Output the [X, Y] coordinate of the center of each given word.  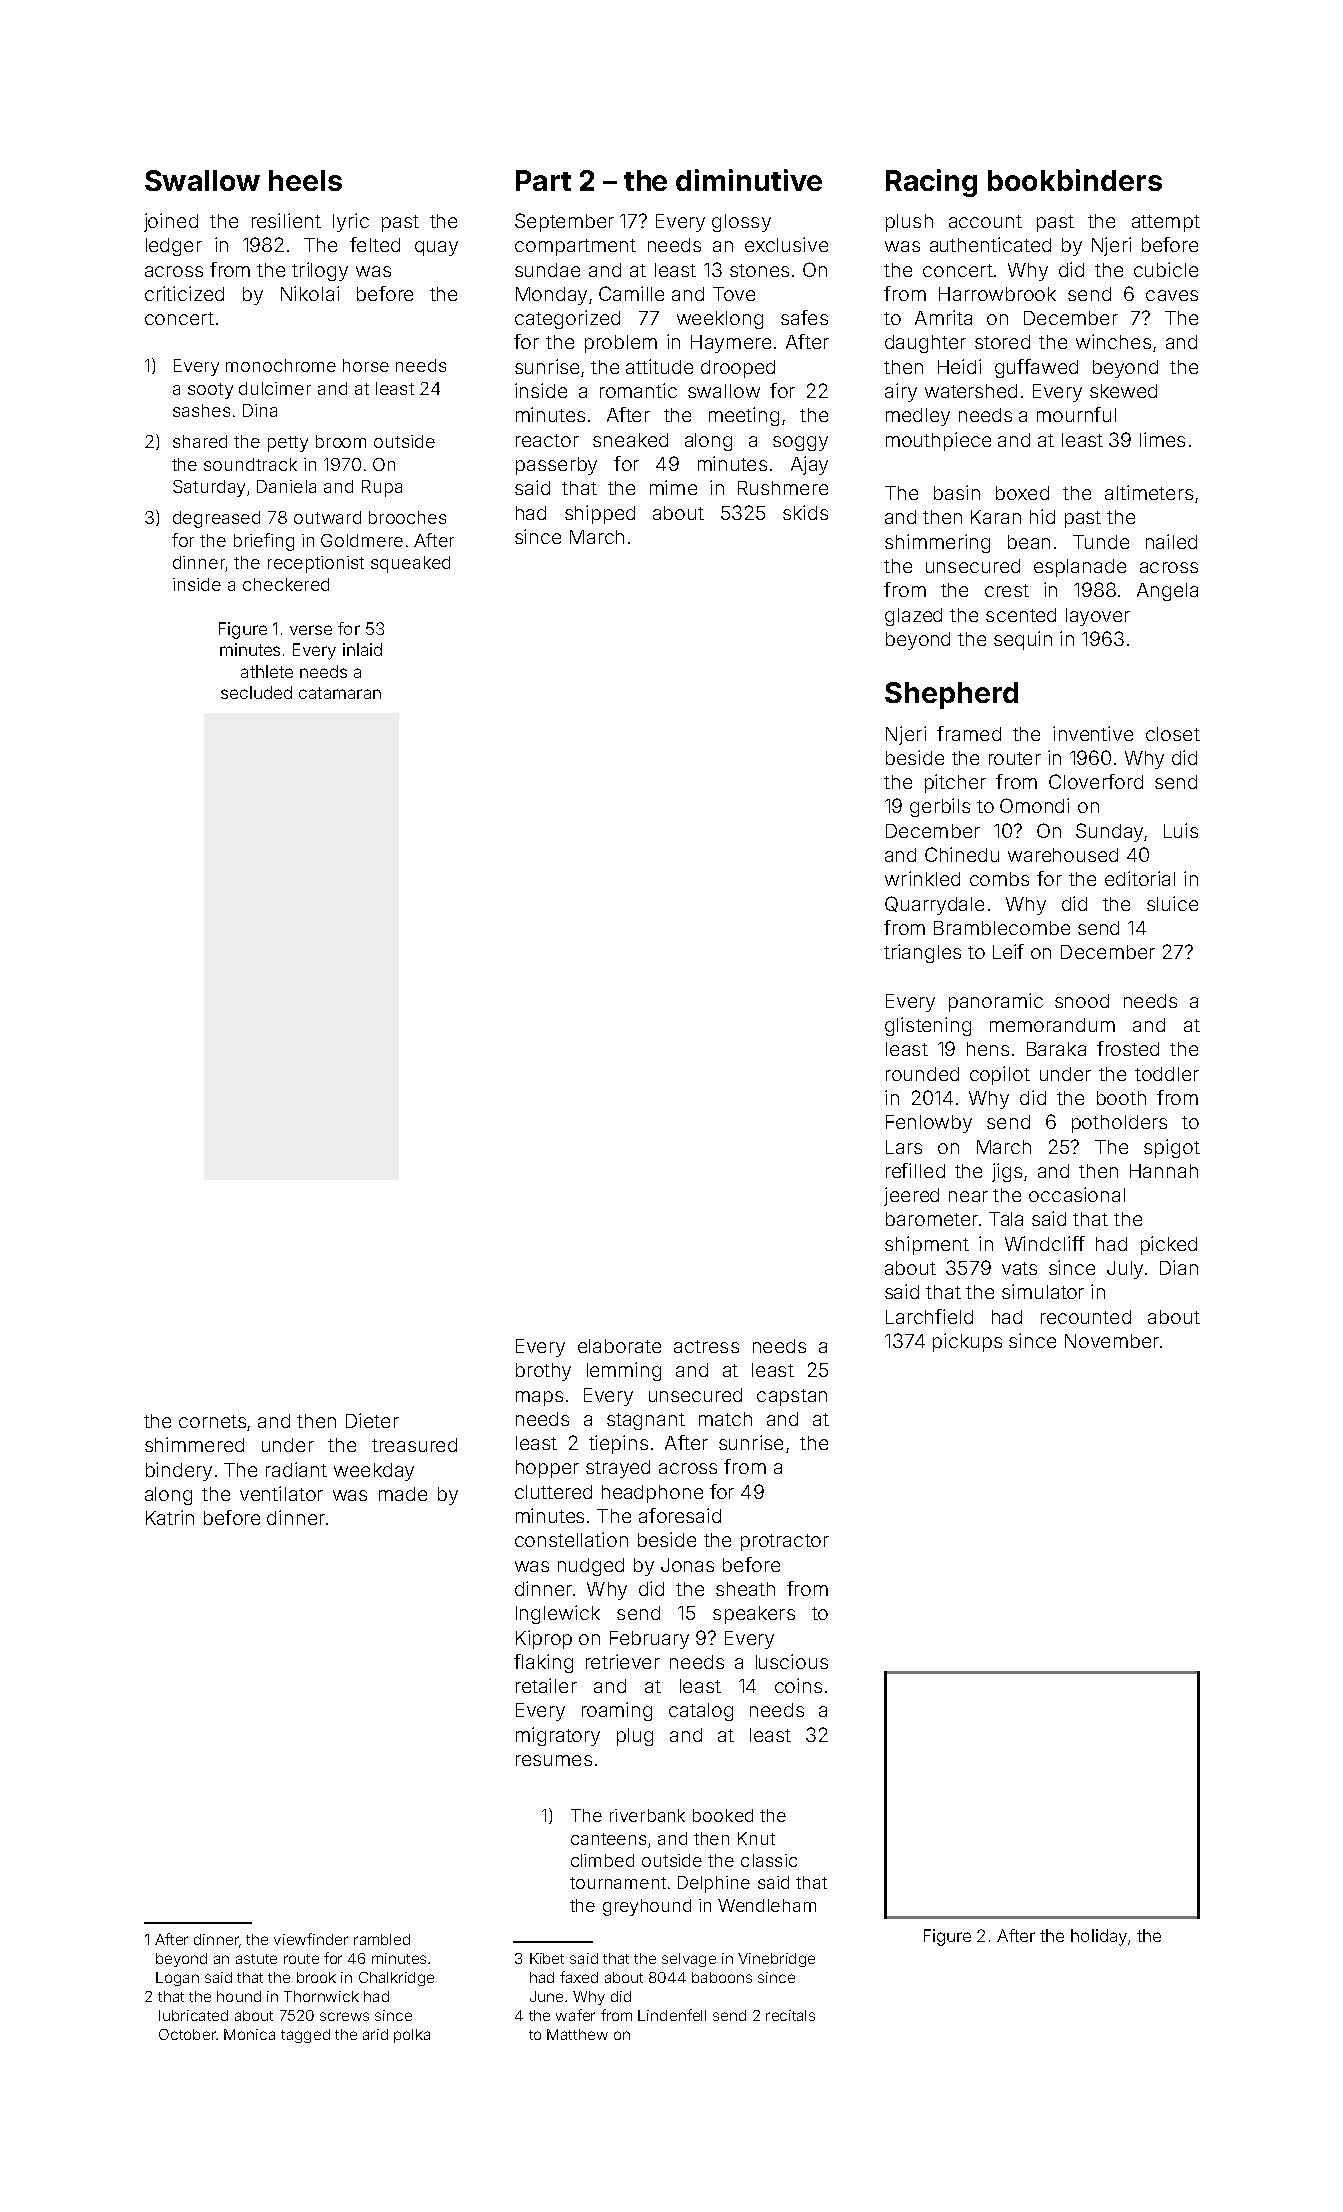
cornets [212, 1421]
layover [1098, 617]
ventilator [281, 1493]
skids [805, 512]
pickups [967, 1342]
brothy [543, 1372]
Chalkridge [396, 1979]
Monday [551, 296]
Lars [904, 1147]
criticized [184, 293]
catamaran [340, 693]
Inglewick [558, 1614]
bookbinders [1075, 180]
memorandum [1052, 1025]
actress [706, 1346]
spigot [1172, 1148]
